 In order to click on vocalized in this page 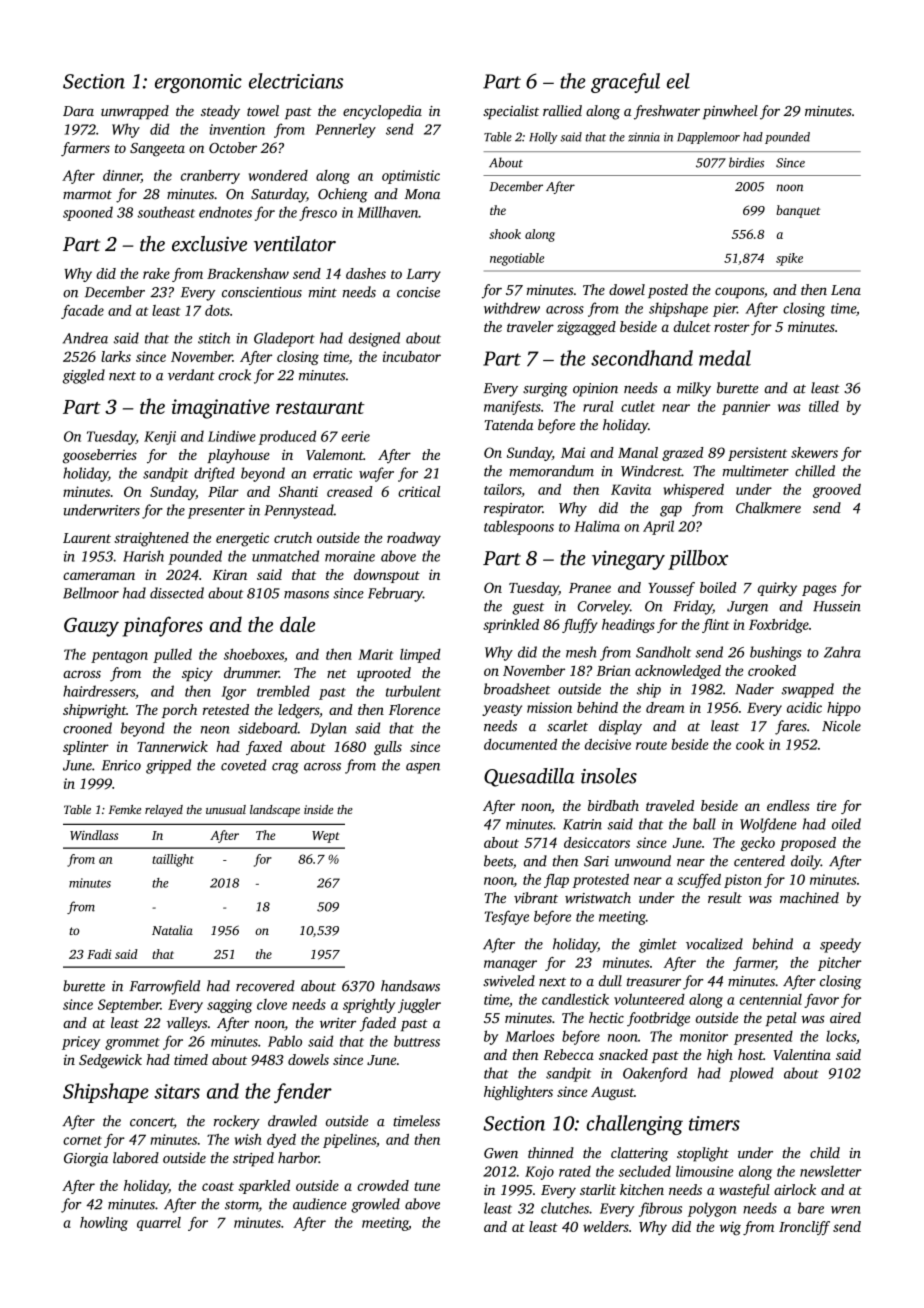, I will do `click(714, 944)`.
